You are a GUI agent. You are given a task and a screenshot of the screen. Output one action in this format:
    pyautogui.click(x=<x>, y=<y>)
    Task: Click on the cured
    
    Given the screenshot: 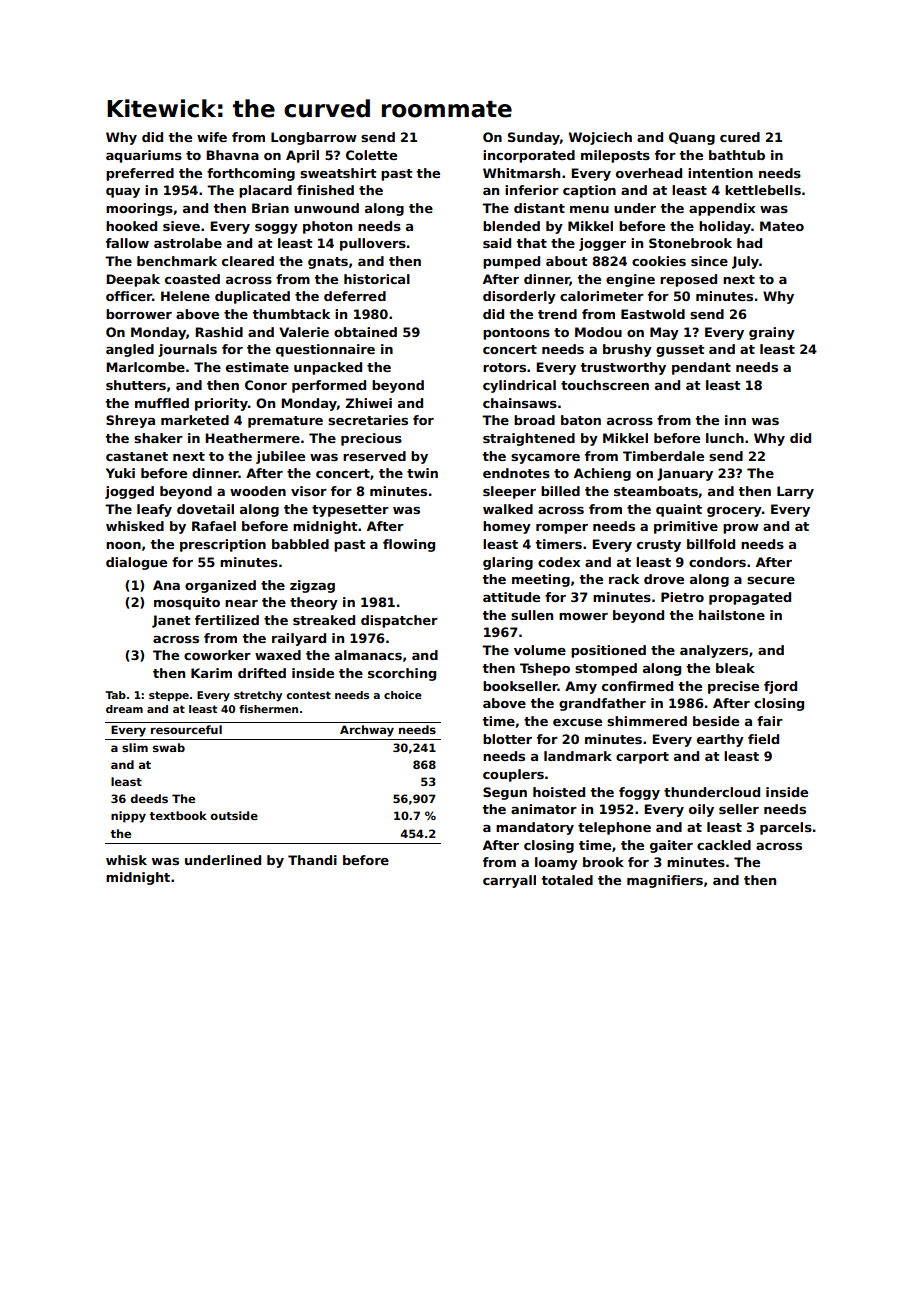 What is the action you would take?
    pyautogui.click(x=740, y=137)
